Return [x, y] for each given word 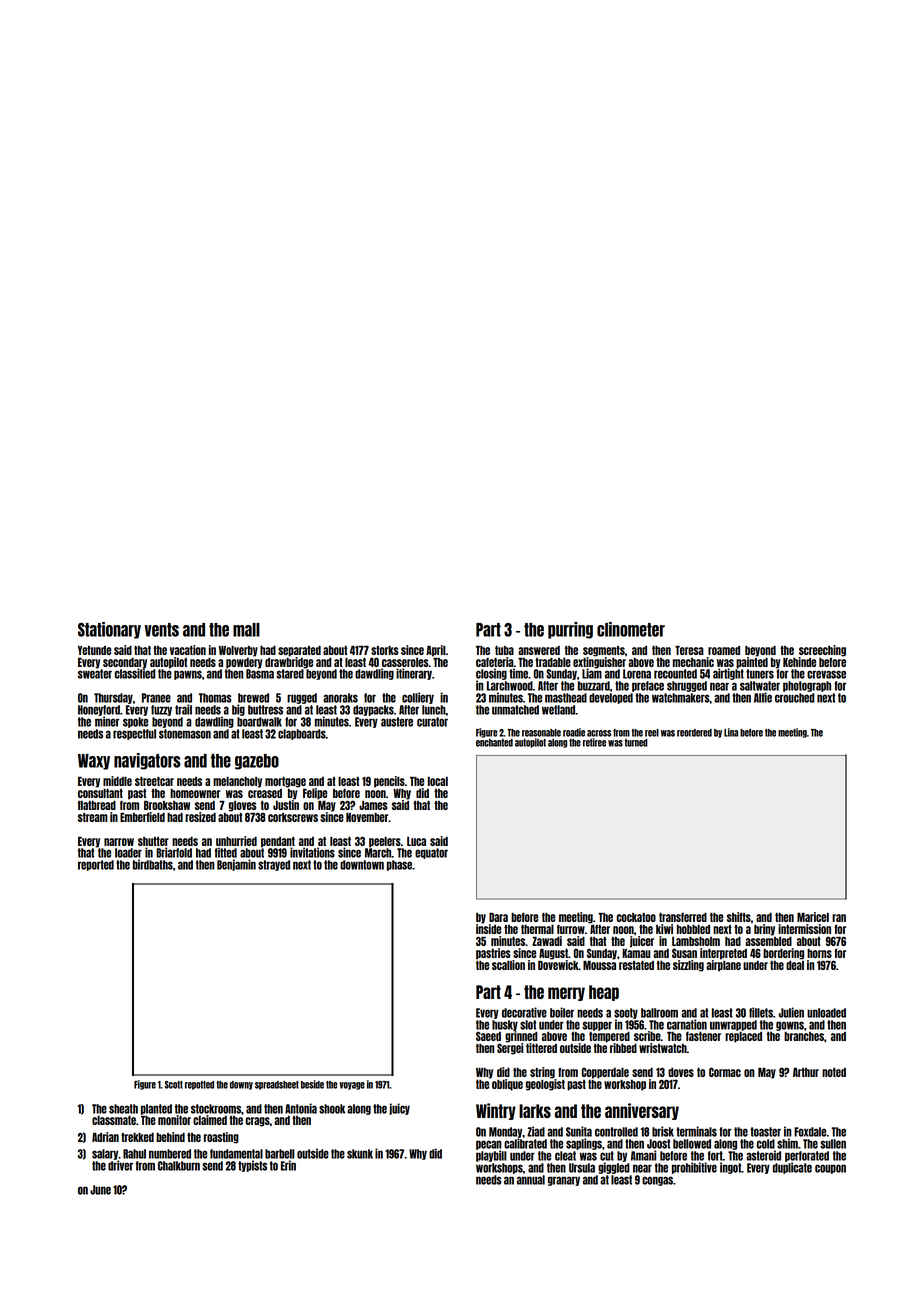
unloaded [826, 1013]
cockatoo [636, 917]
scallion [508, 965]
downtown [362, 865]
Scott [174, 1085]
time [518, 673]
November [367, 817]
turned [636, 743]
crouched [795, 698]
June [100, 1190]
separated [299, 651]
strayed [274, 865]
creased [265, 793]
